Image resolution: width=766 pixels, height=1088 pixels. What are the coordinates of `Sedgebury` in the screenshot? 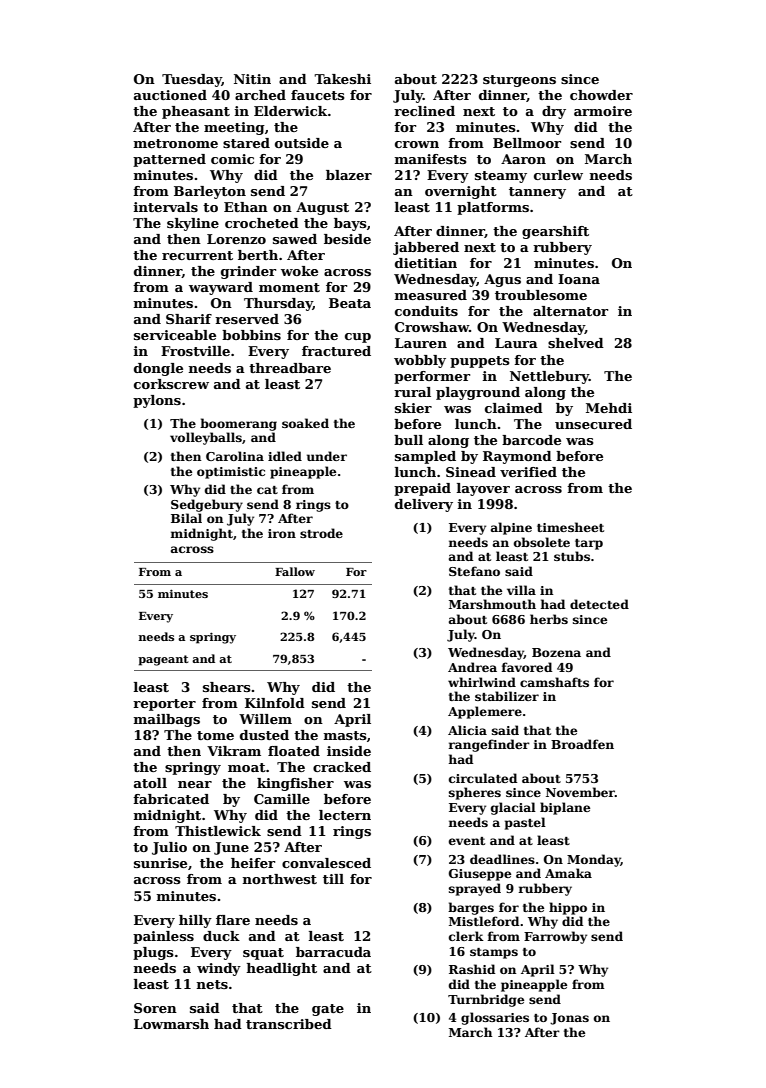 It's located at (207, 505).
